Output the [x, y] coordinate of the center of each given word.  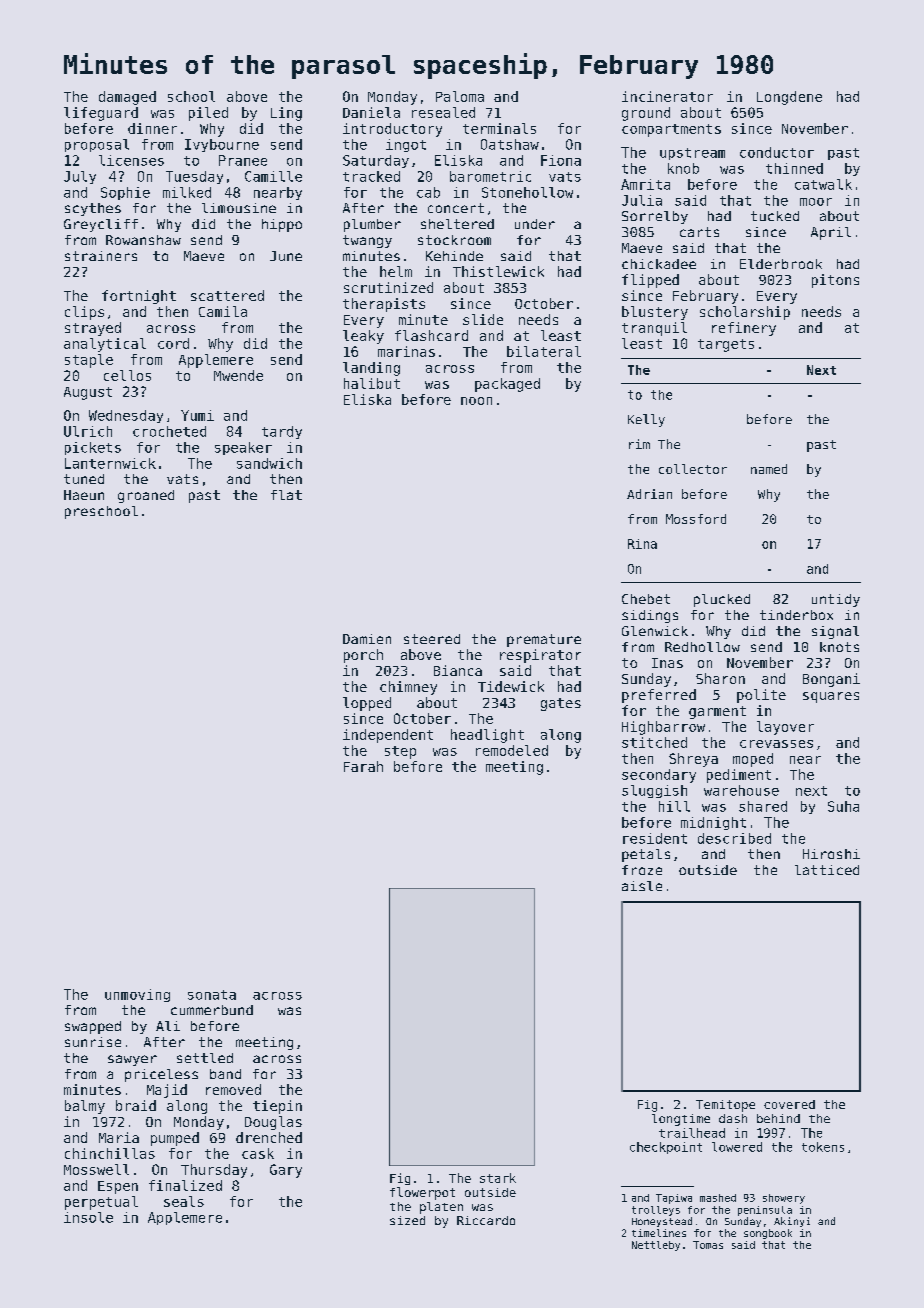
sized [407, 1220]
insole [88, 1217]
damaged [127, 98]
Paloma [460, 96]
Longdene [789, 98]
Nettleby [656, 1246]
